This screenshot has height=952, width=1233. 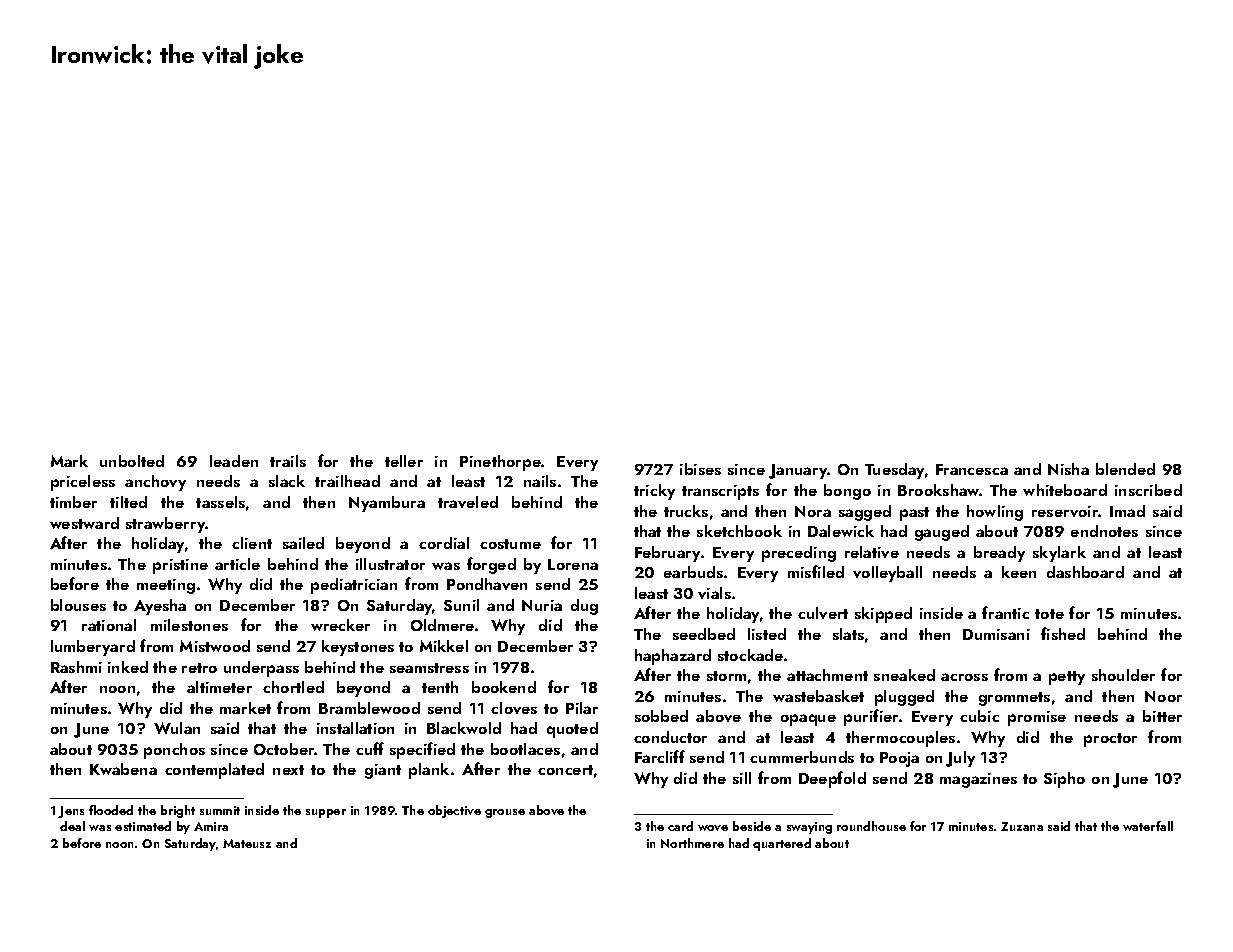 I want to click on past, so click(x=914, y=514).
